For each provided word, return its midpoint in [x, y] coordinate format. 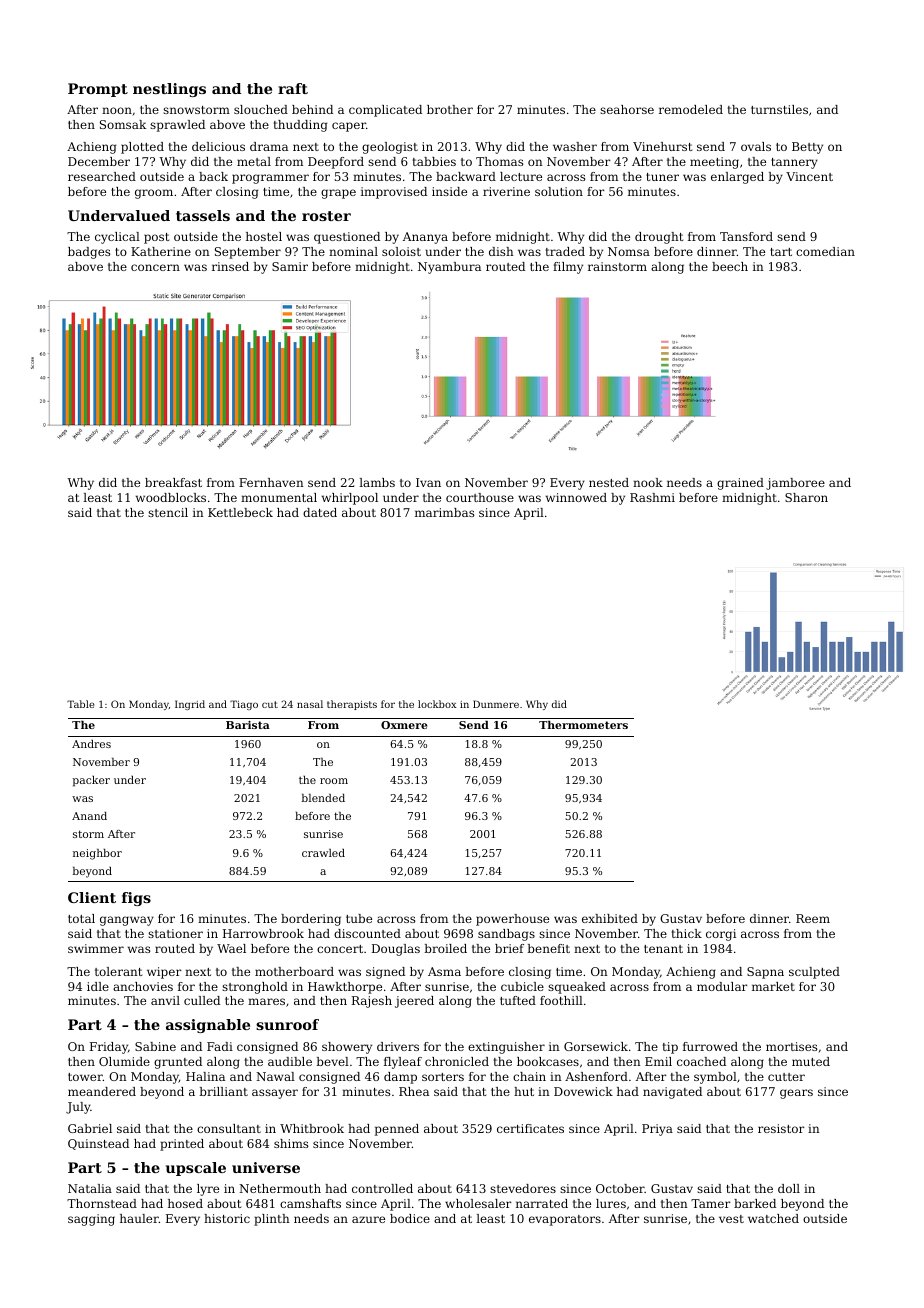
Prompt [98, 90]
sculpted [814, 973]
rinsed [230, 266]
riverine [506, 191]
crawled [323, 853]
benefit [548, 948]
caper [349, 127]
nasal [310, 704]
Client [92, 897]
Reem [813, 918]
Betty [807, 148]
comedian [825, 251]
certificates [530, 1128]
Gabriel [90, 1128]
